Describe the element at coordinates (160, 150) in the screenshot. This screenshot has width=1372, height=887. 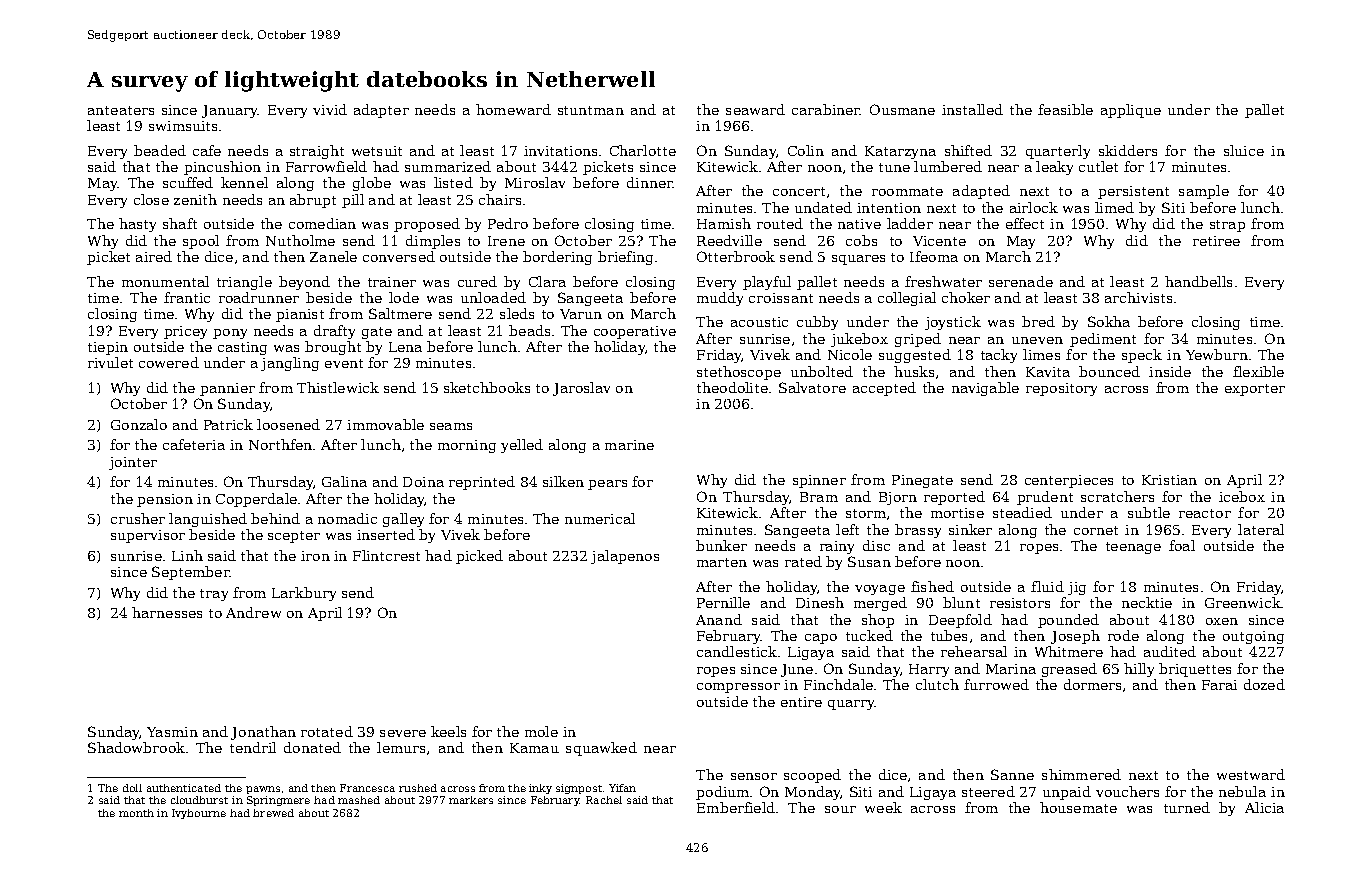
I see `beaded` at that location.
